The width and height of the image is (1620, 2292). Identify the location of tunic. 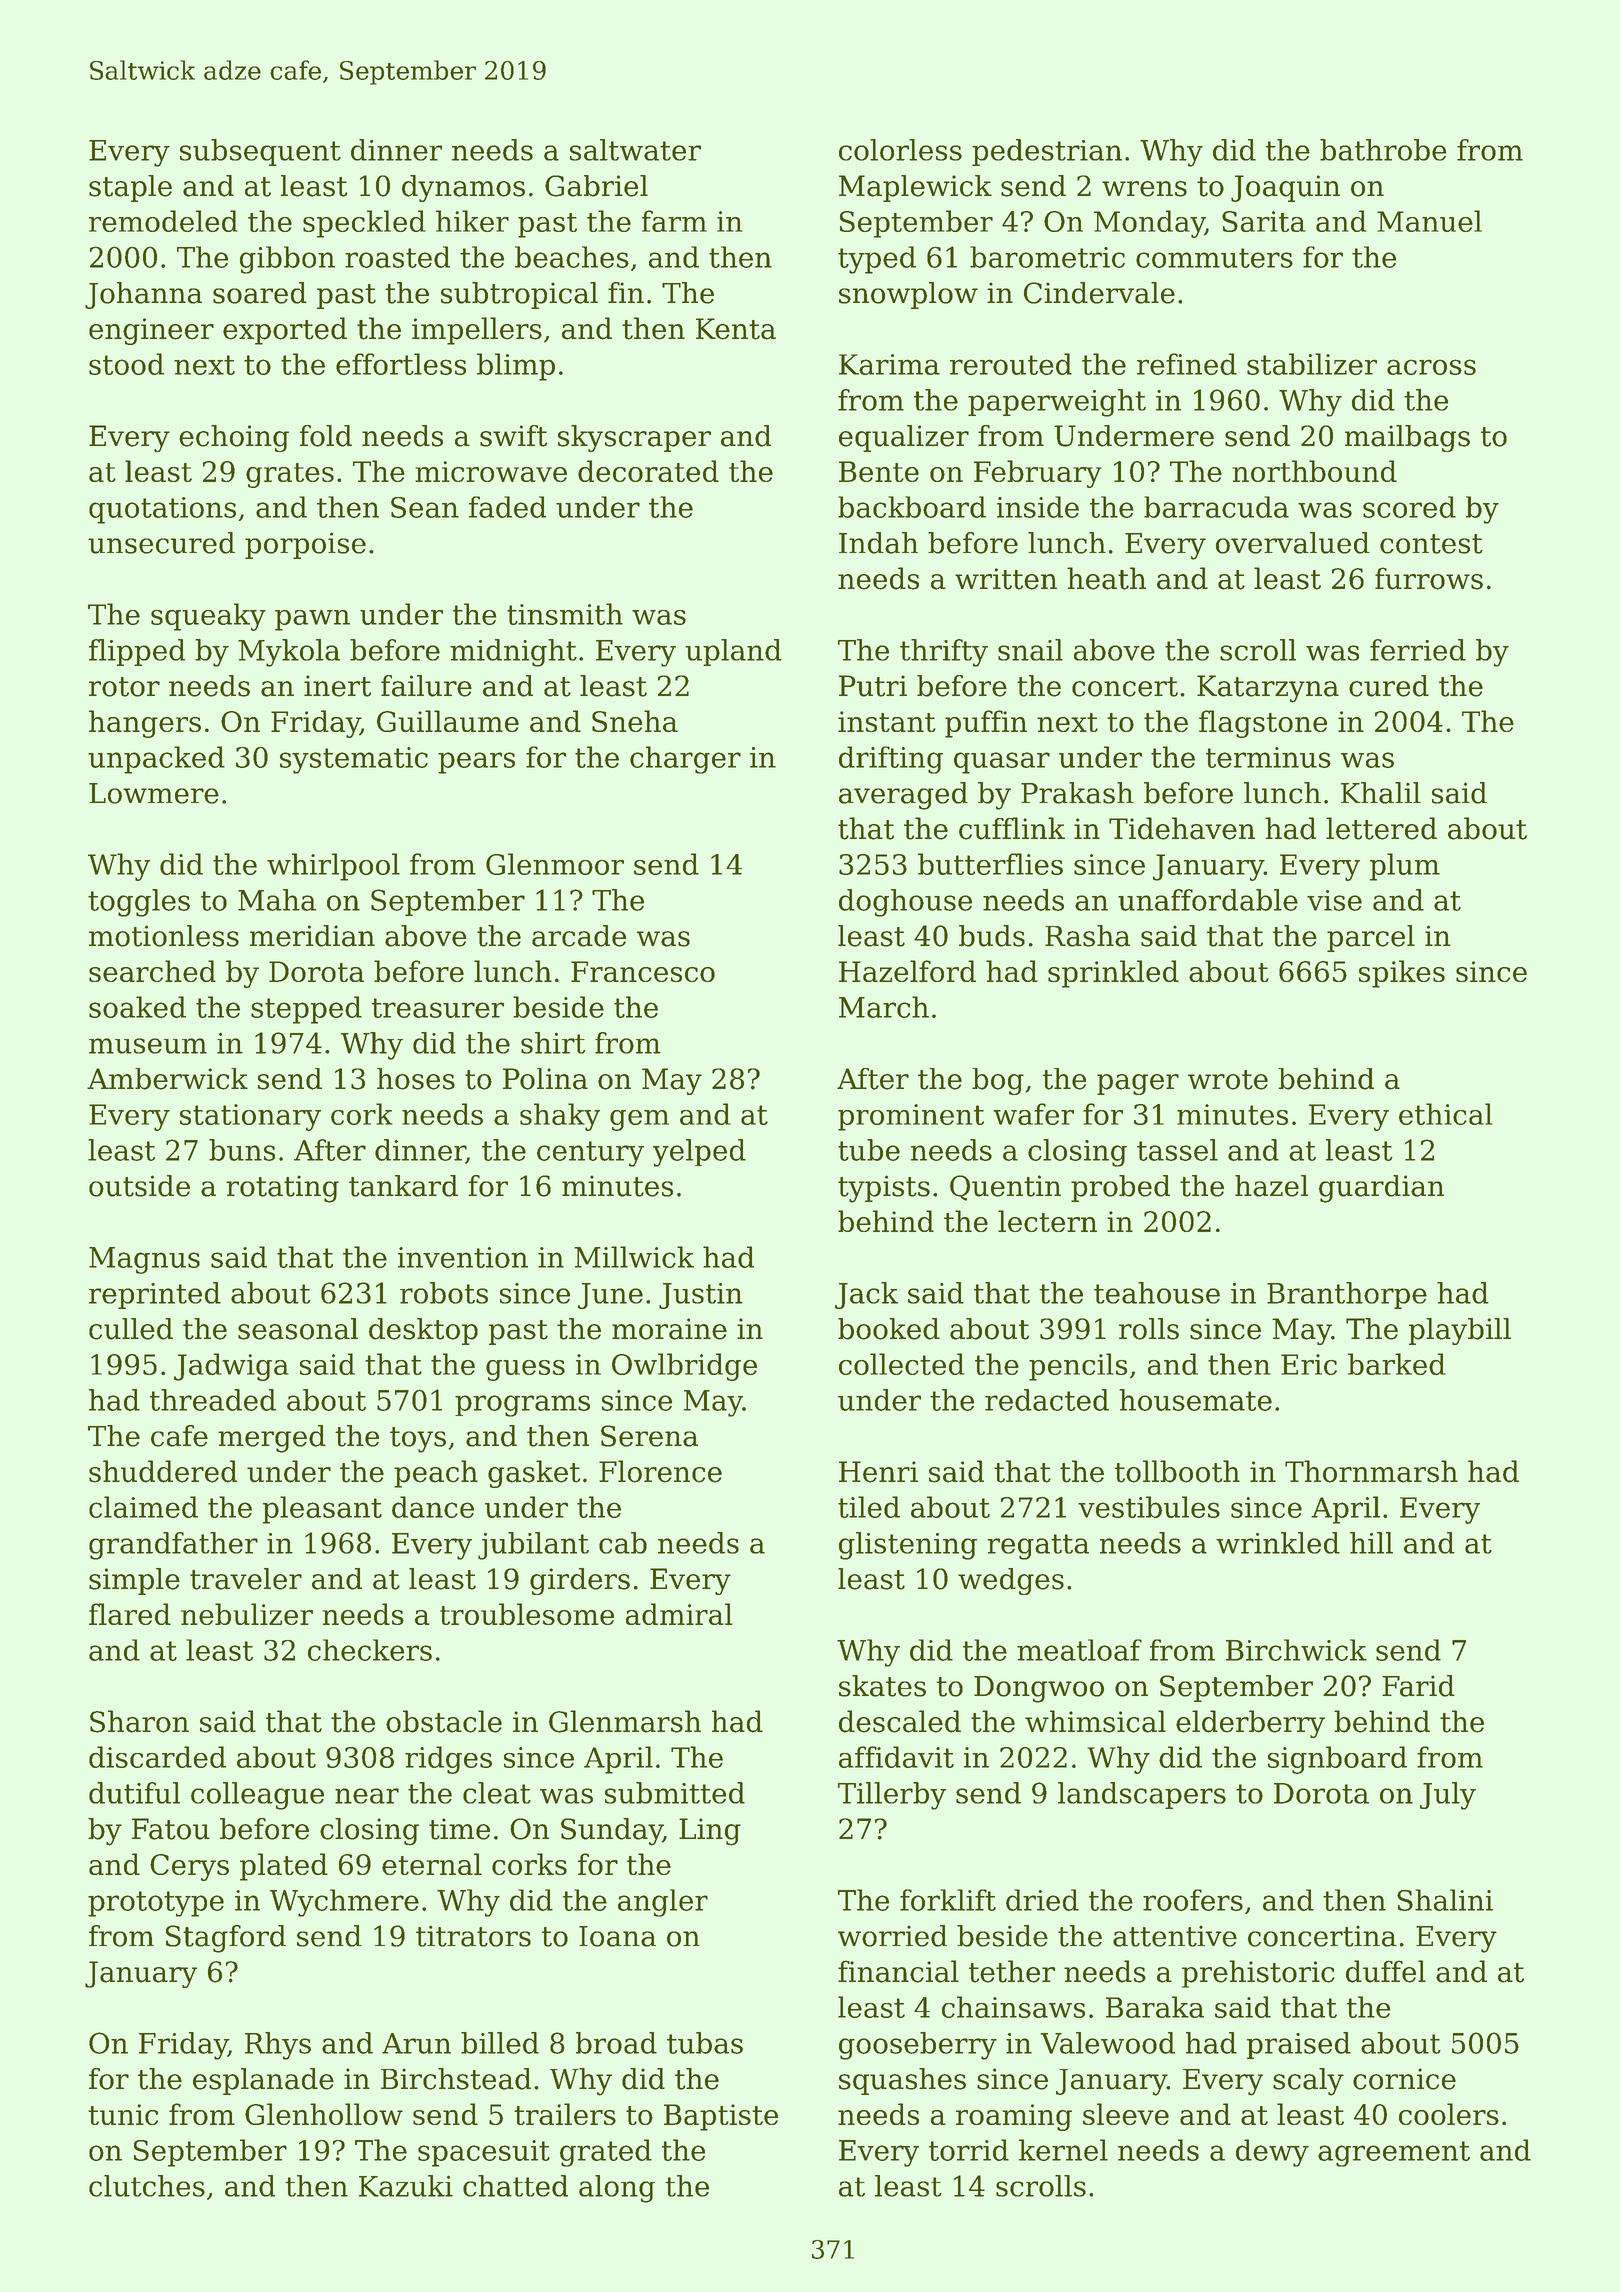
(123, 2114).
